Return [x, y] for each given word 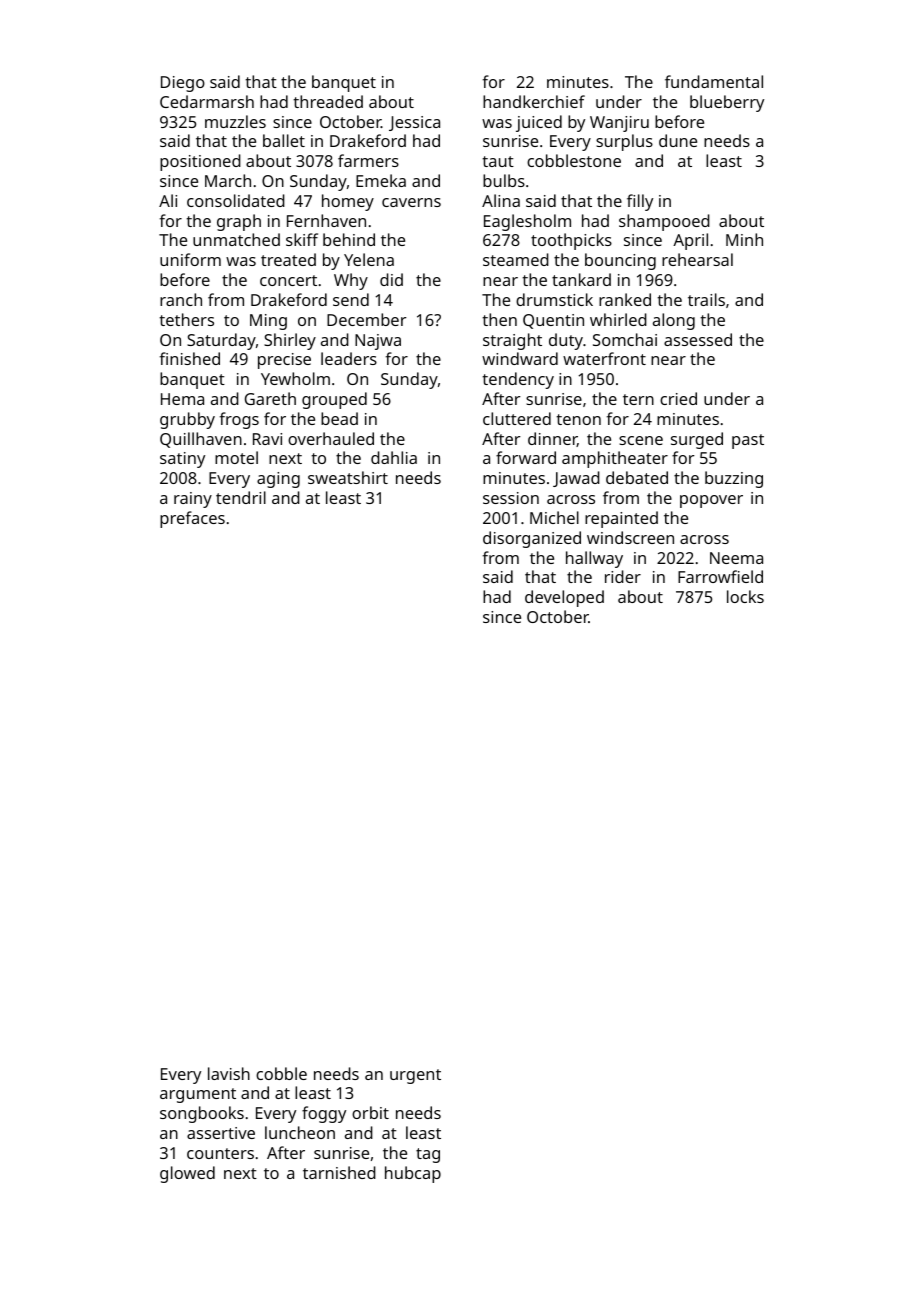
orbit [370, 1112]
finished [190, 358]
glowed [187, 1174]
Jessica [414, 123]
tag [428, 1155]
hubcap [413, 1174]
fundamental [714, 81]
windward [520, 358]
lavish [229, 1073]
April [690, 241]
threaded [328, 101]
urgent [415, 1076]
